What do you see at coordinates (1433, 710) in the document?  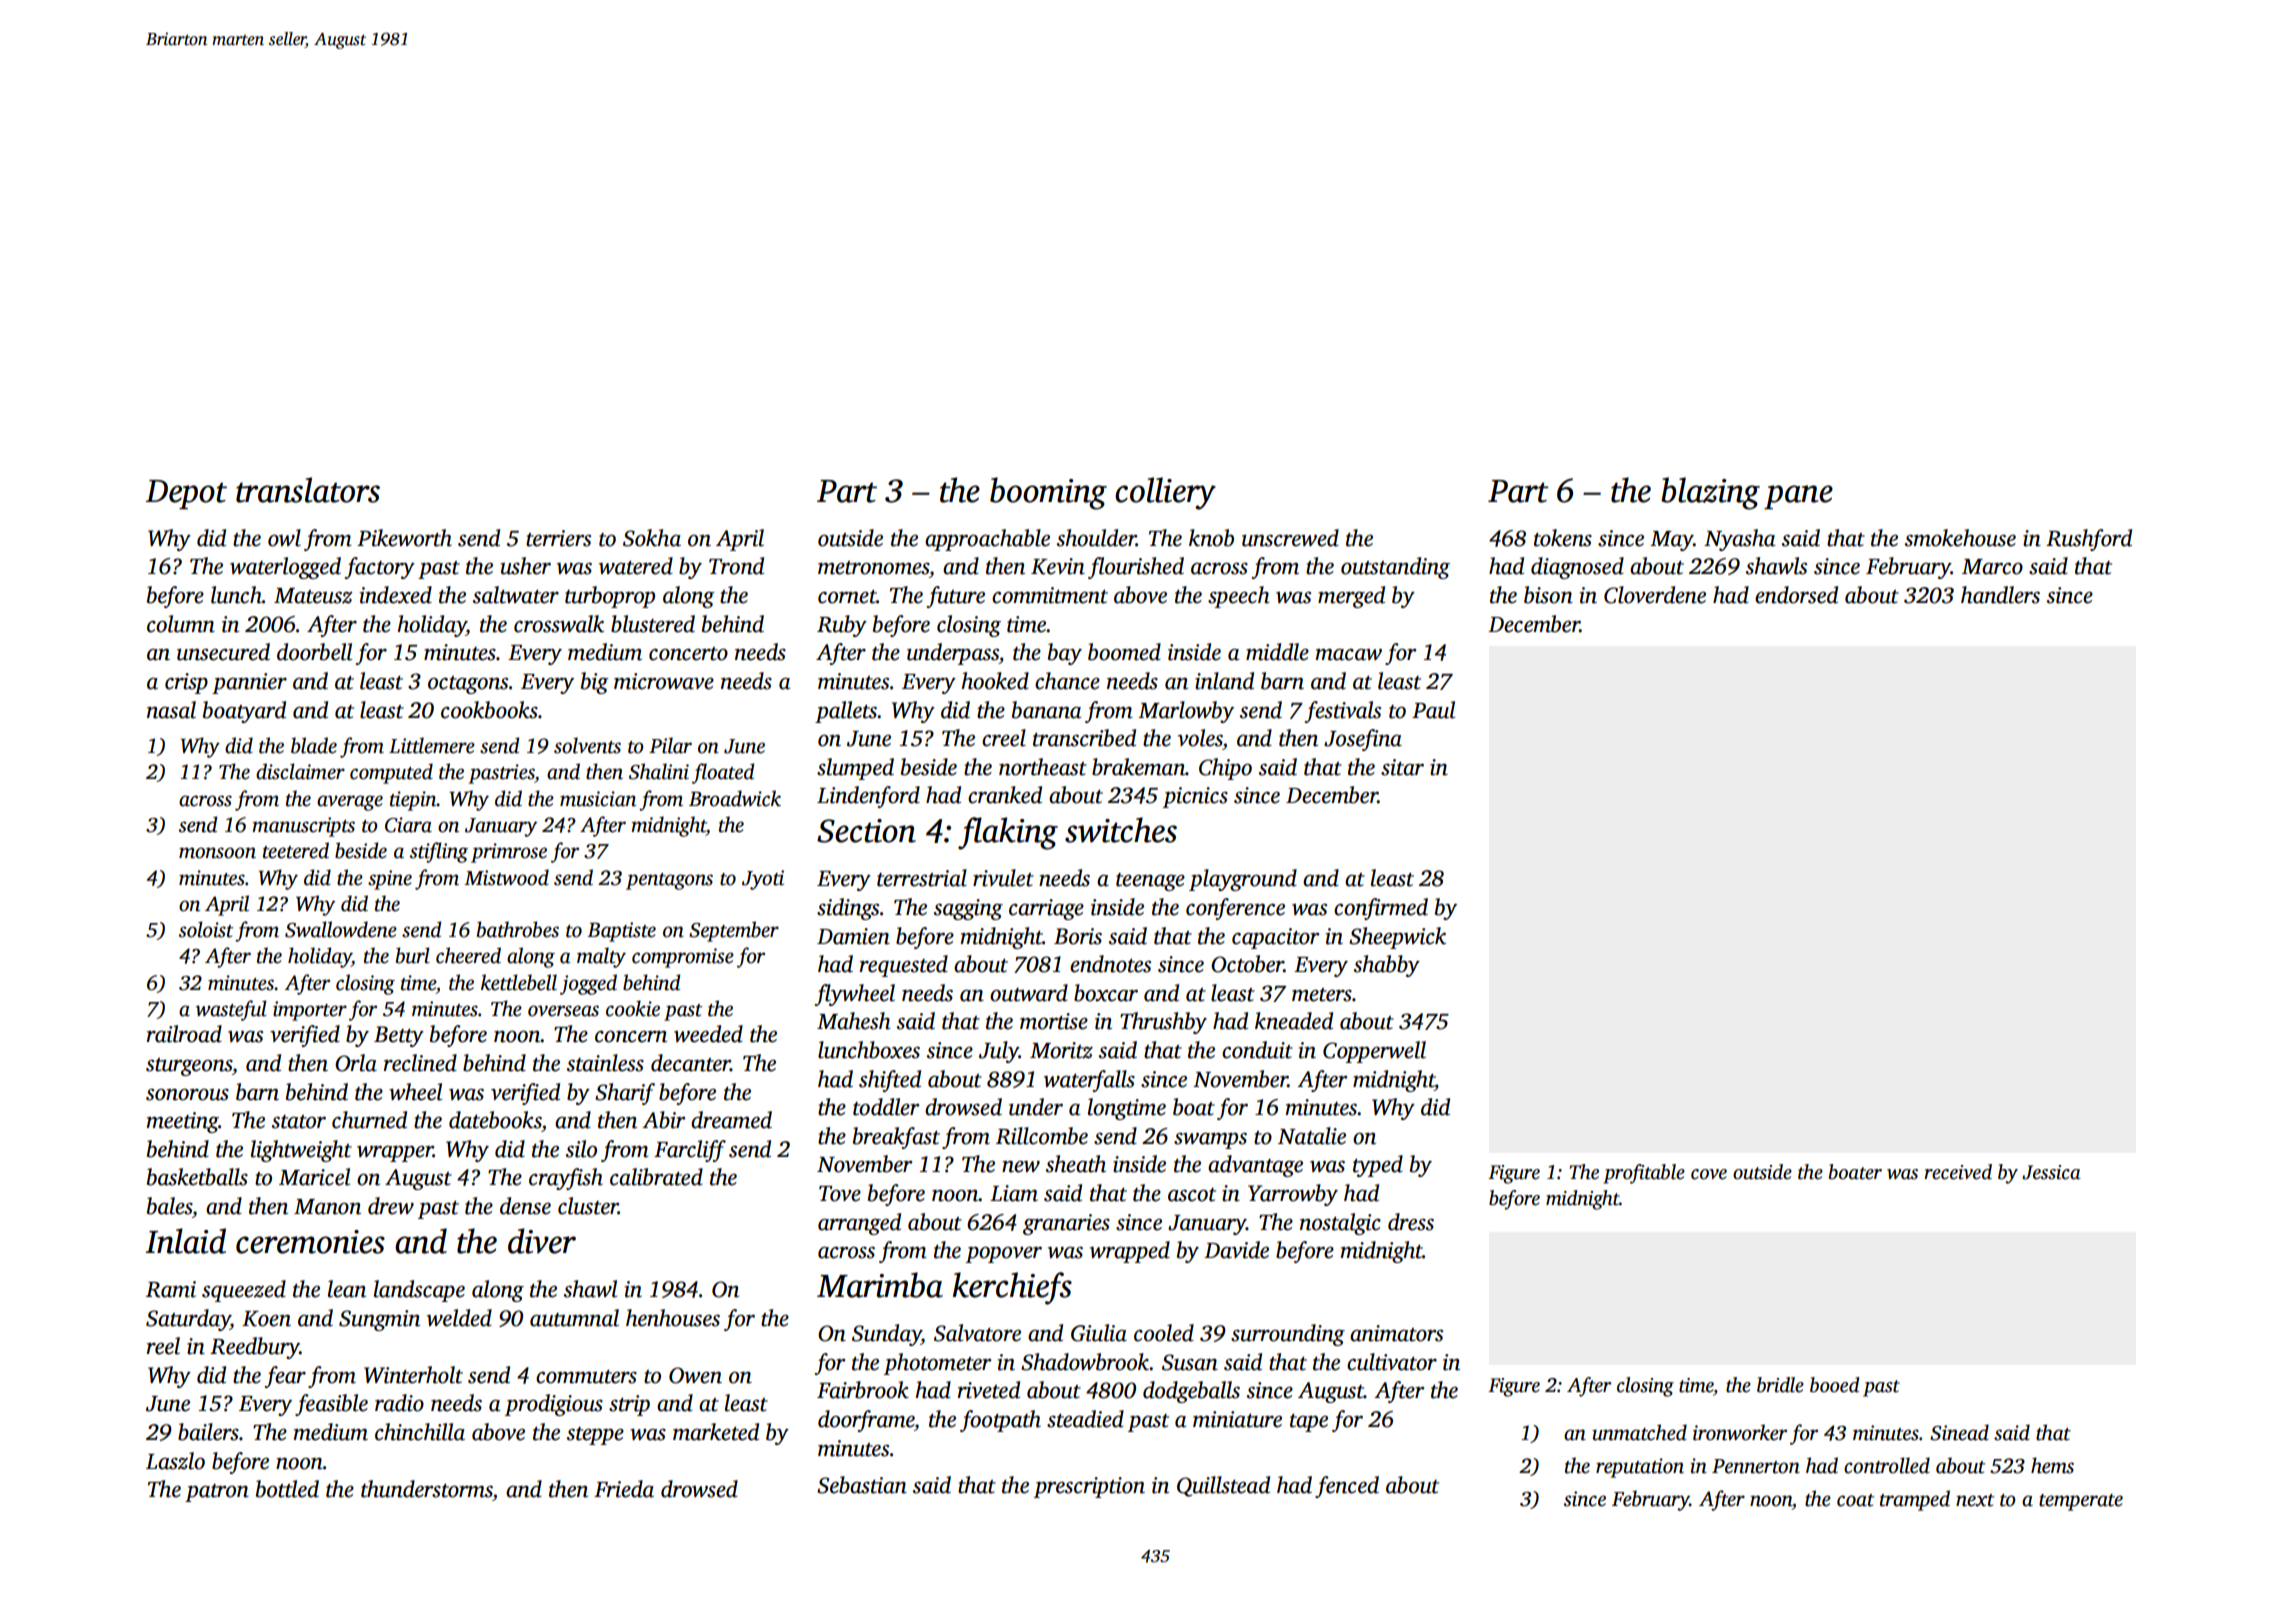 I see `Paul` at bounding box center [1433, 710].
